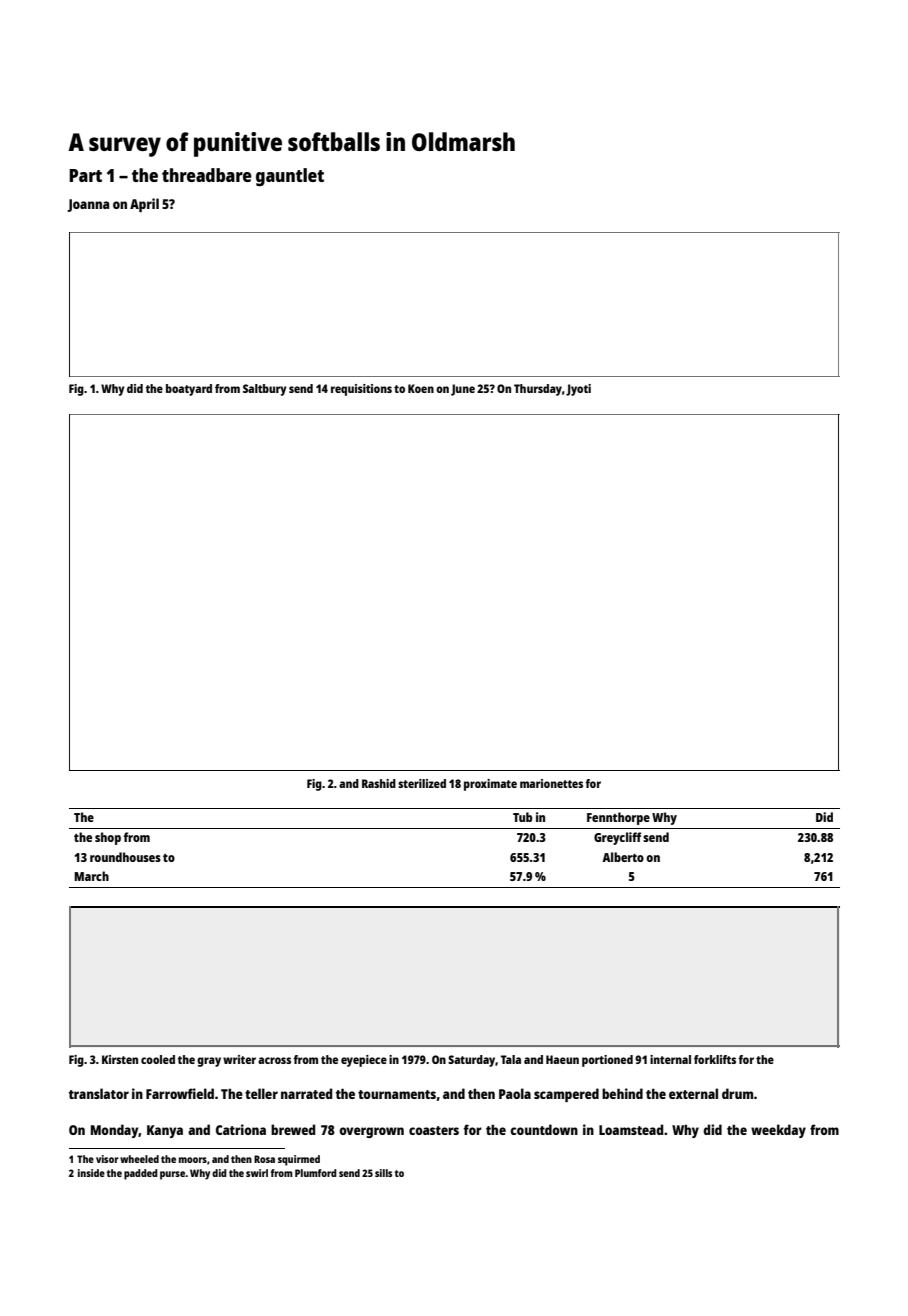 The image size is (908, 1316). Describe the element at coordinates (538, 390) in the page. I see `Thursday` at that location.
